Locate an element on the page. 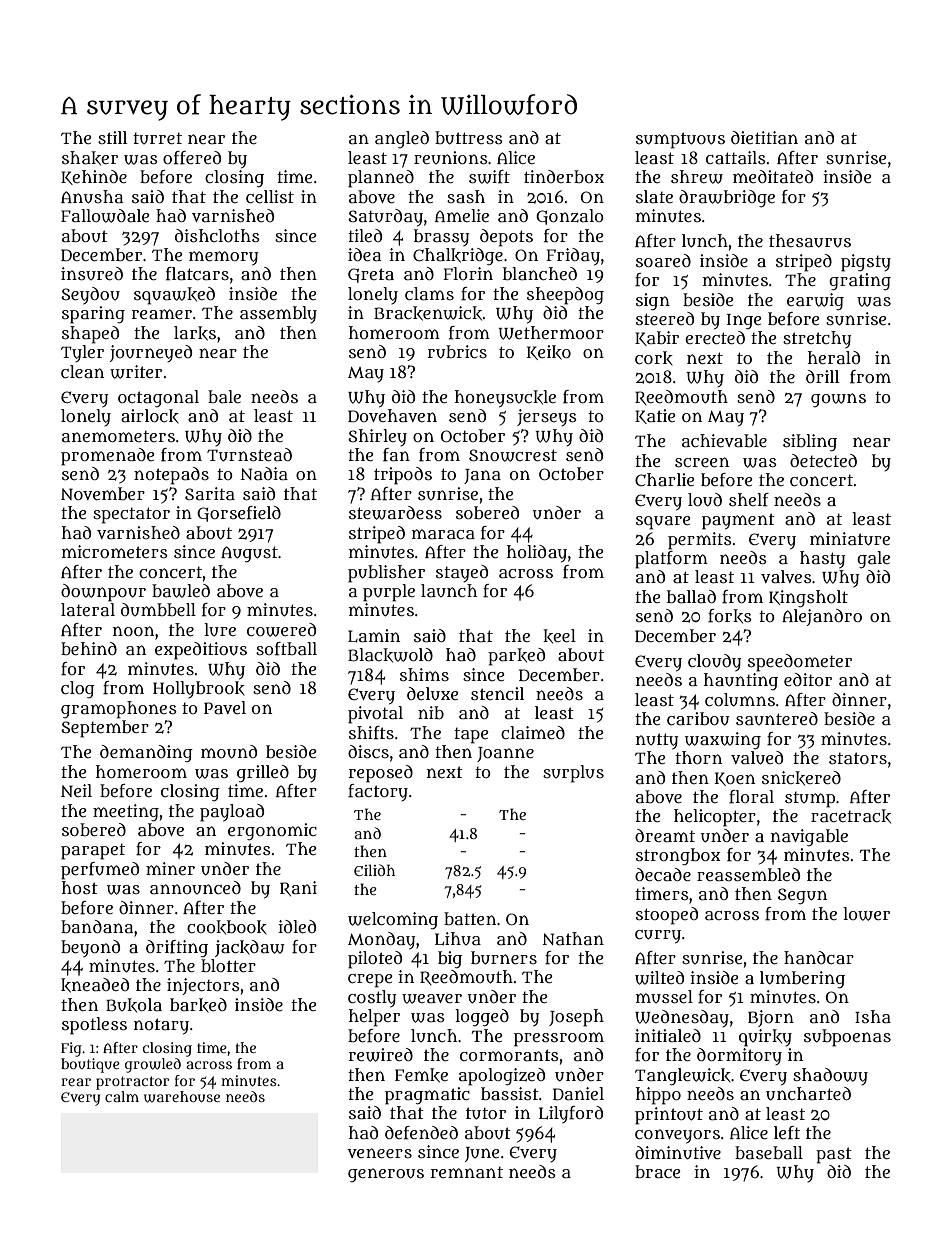 The height and width of the page is (1233, 952). thesaurus is located at coordinates (810, 241).
